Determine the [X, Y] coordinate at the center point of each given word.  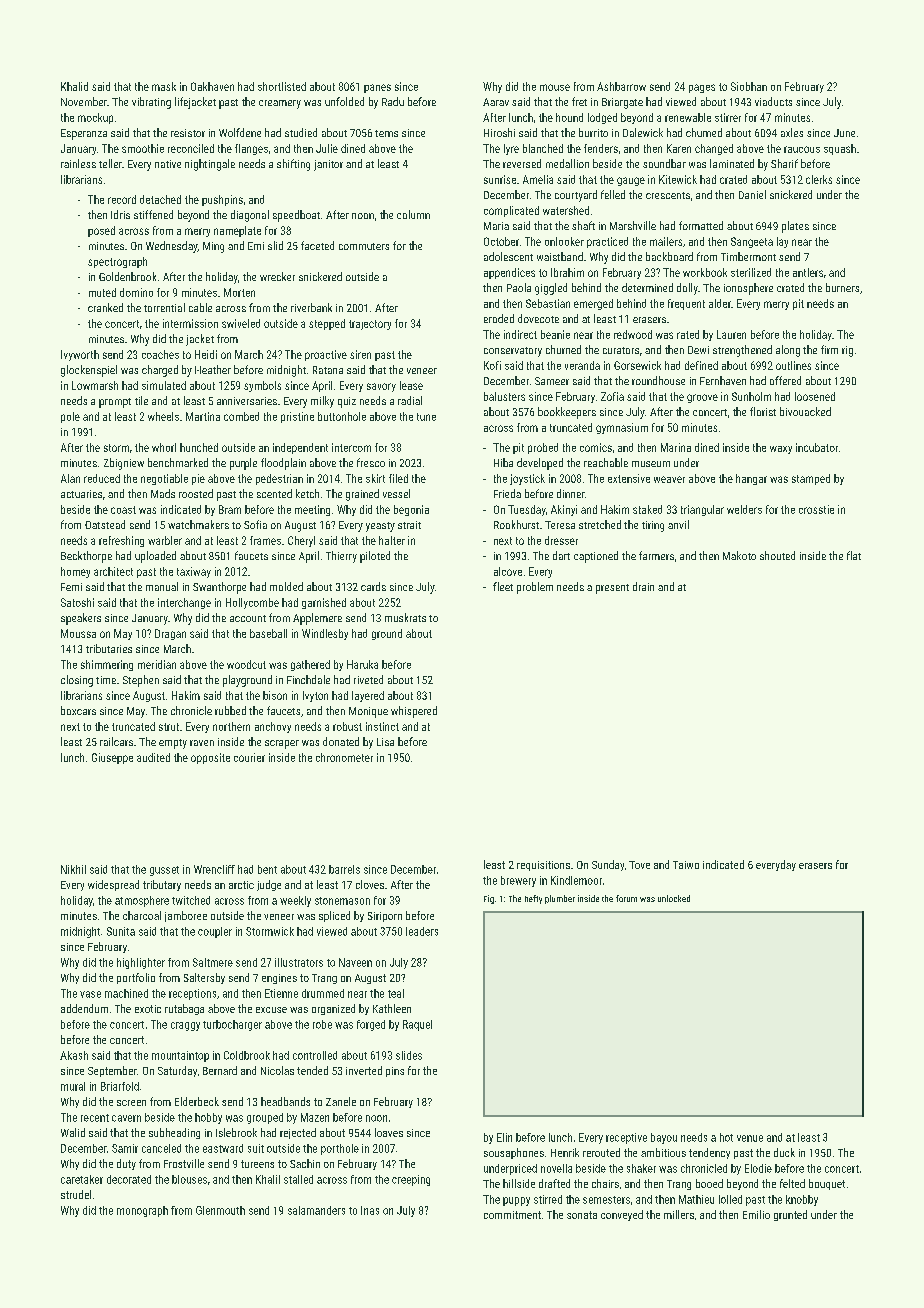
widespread [113, 885]
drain [643, 586]
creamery [280, 104]
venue [750, 1138]
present [612, 589]
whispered [414, 712]
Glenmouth [220, 1210]
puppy [516, 1201]
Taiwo [686, 865]
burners [842, 287]
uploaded [155, 557]
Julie [327, 148]
